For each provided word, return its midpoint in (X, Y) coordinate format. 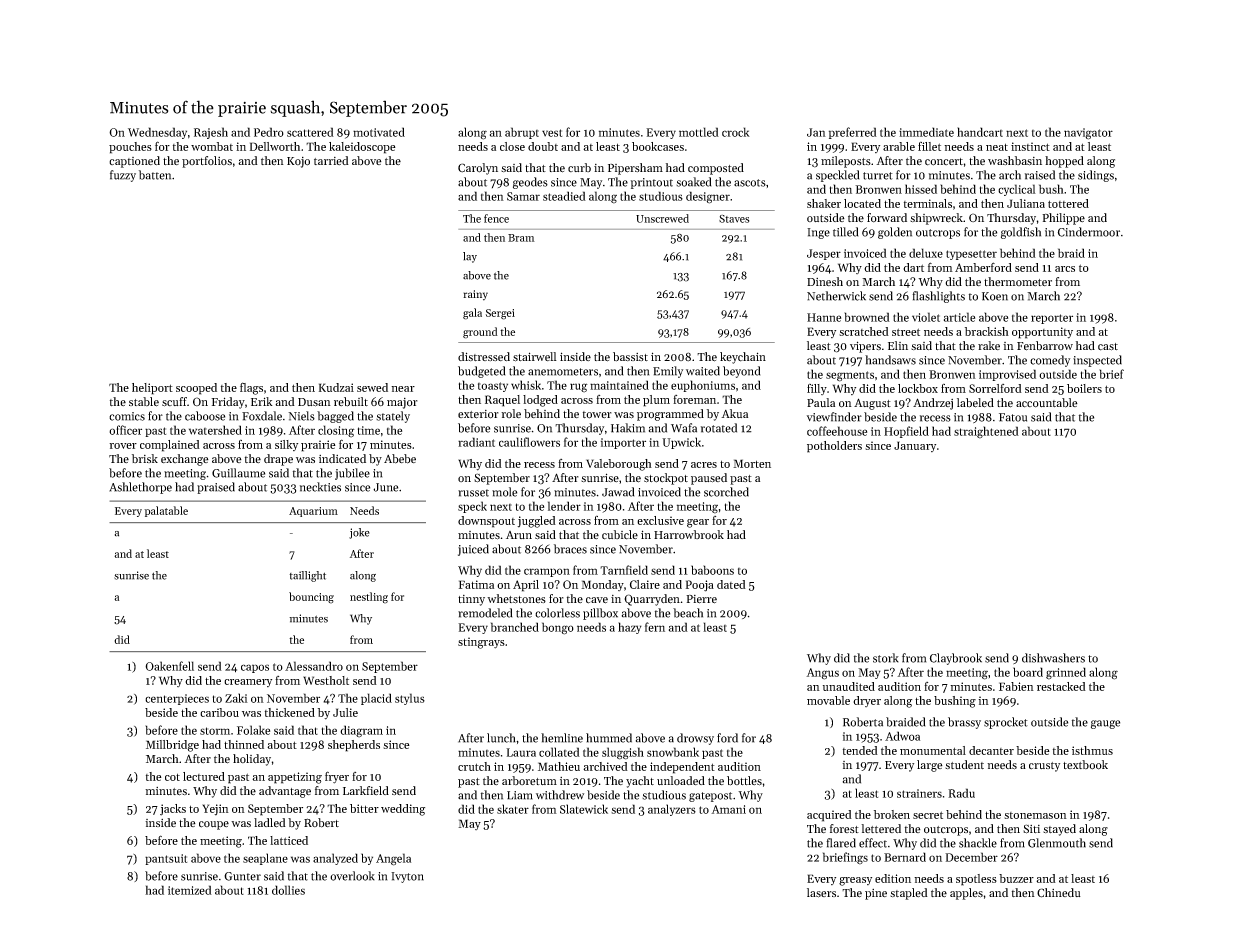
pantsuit (166, 859)
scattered (310, 132)
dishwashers (1053, 658)
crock (736, 132)
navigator (1088, 134)
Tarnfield (624, 570)
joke (359, 533)
